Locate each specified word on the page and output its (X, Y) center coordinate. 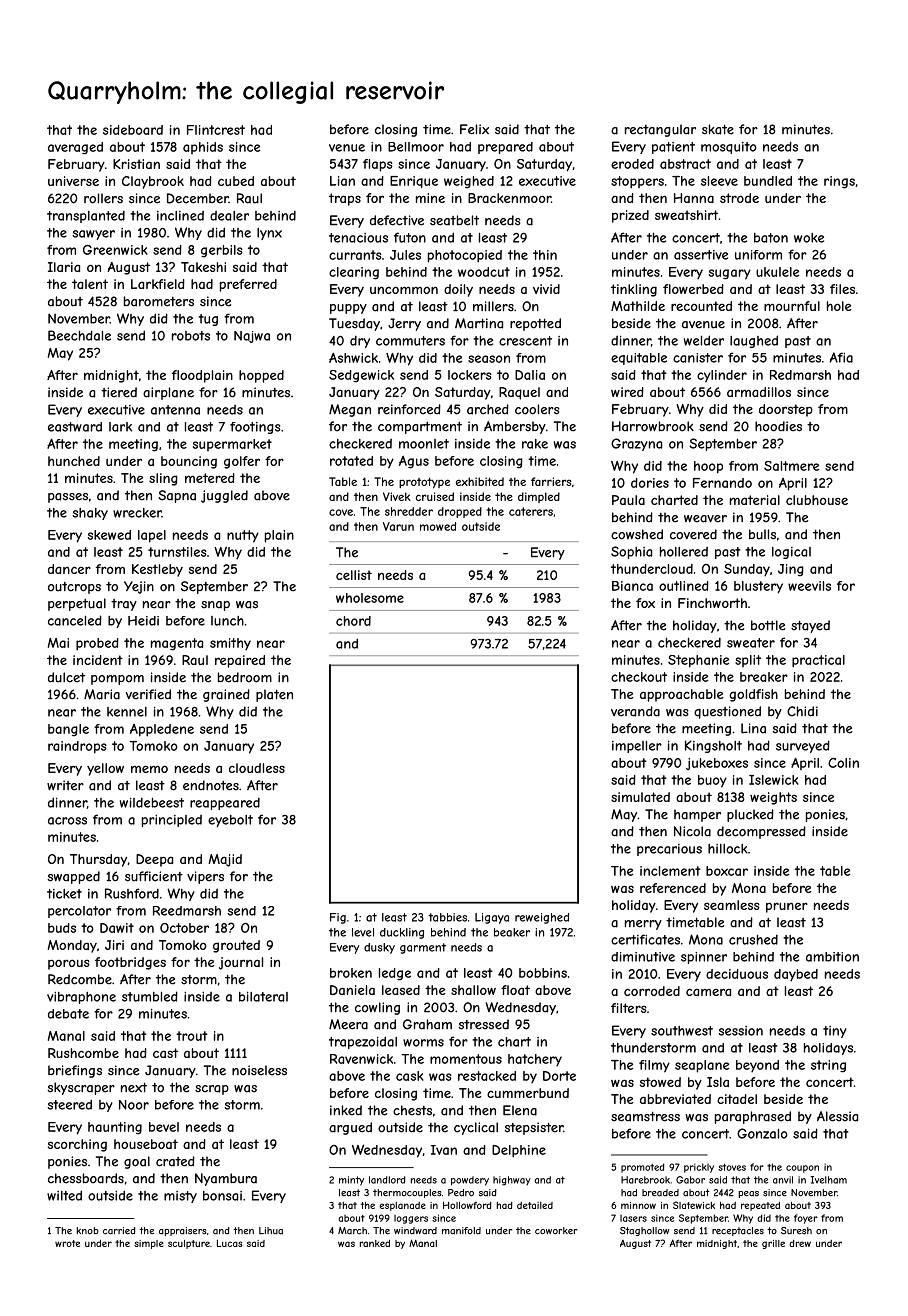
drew (800, 1243)
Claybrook (153, 182)
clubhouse (817, 500)
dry (360, 342)
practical (818, 661)
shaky (90, 514)
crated (175, 1161)
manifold (461, 1231)
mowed (438, 526)
